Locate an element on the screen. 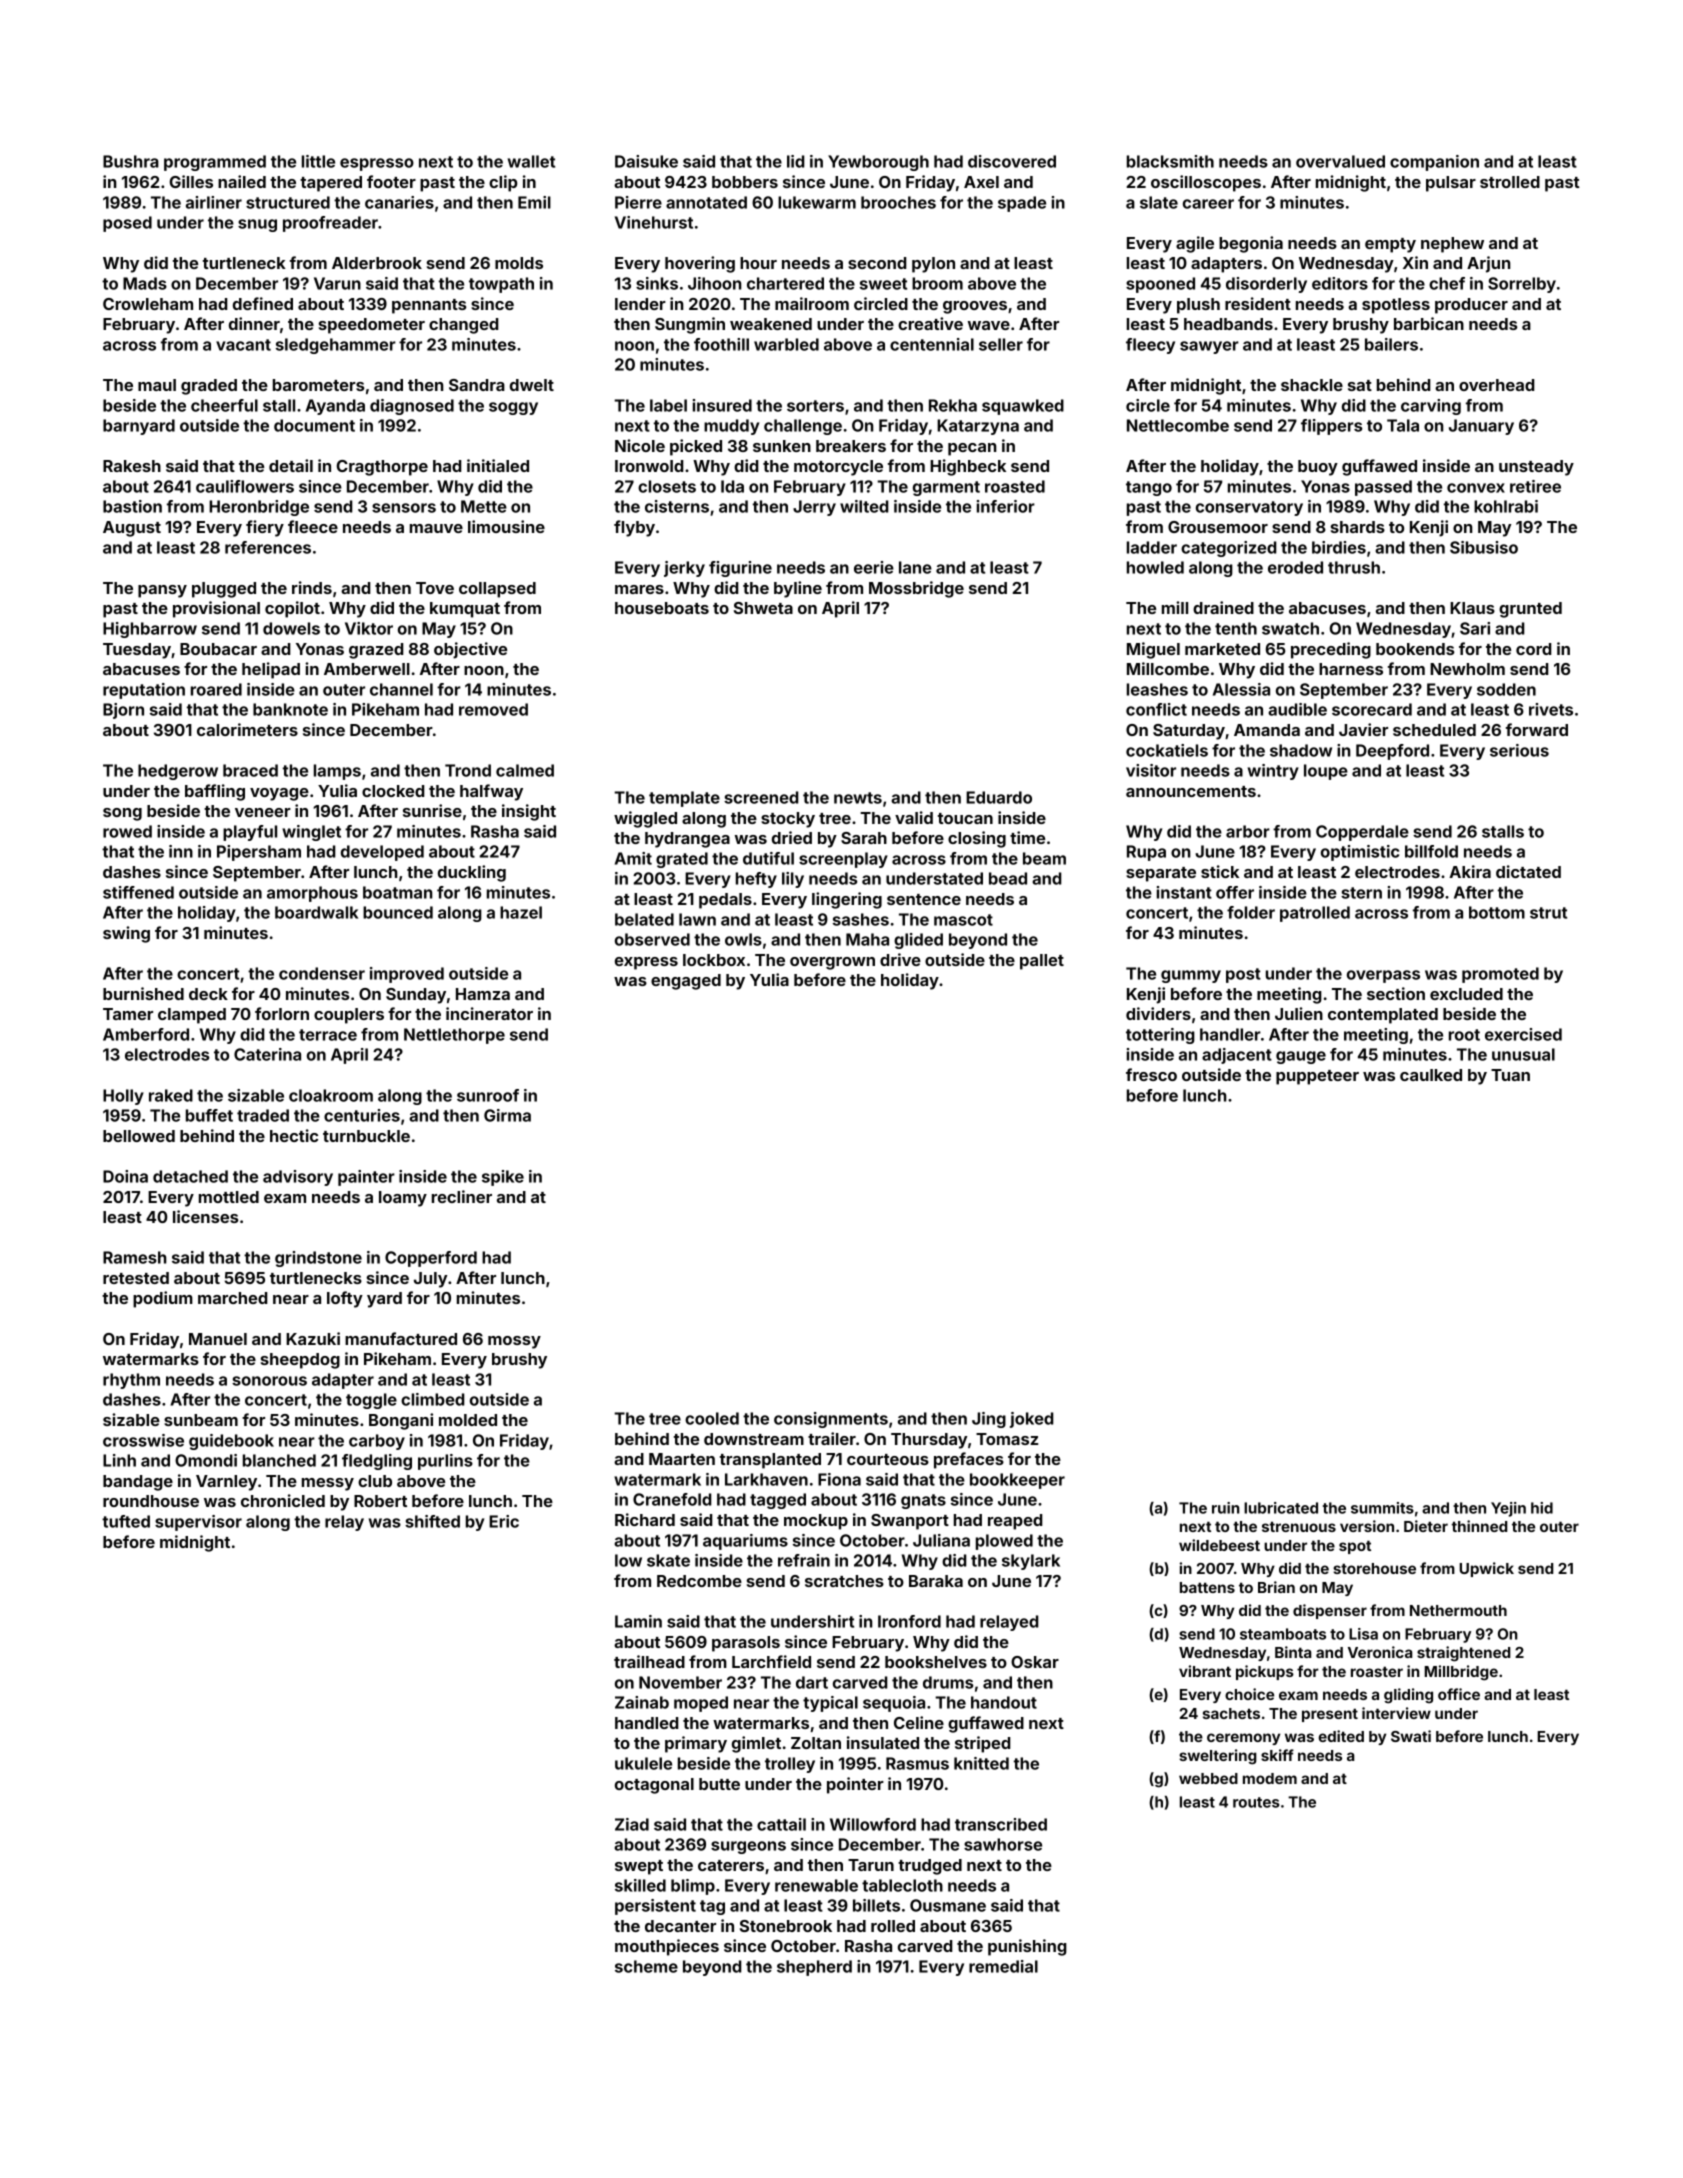  seller is located at coordinates (1001, 344).
